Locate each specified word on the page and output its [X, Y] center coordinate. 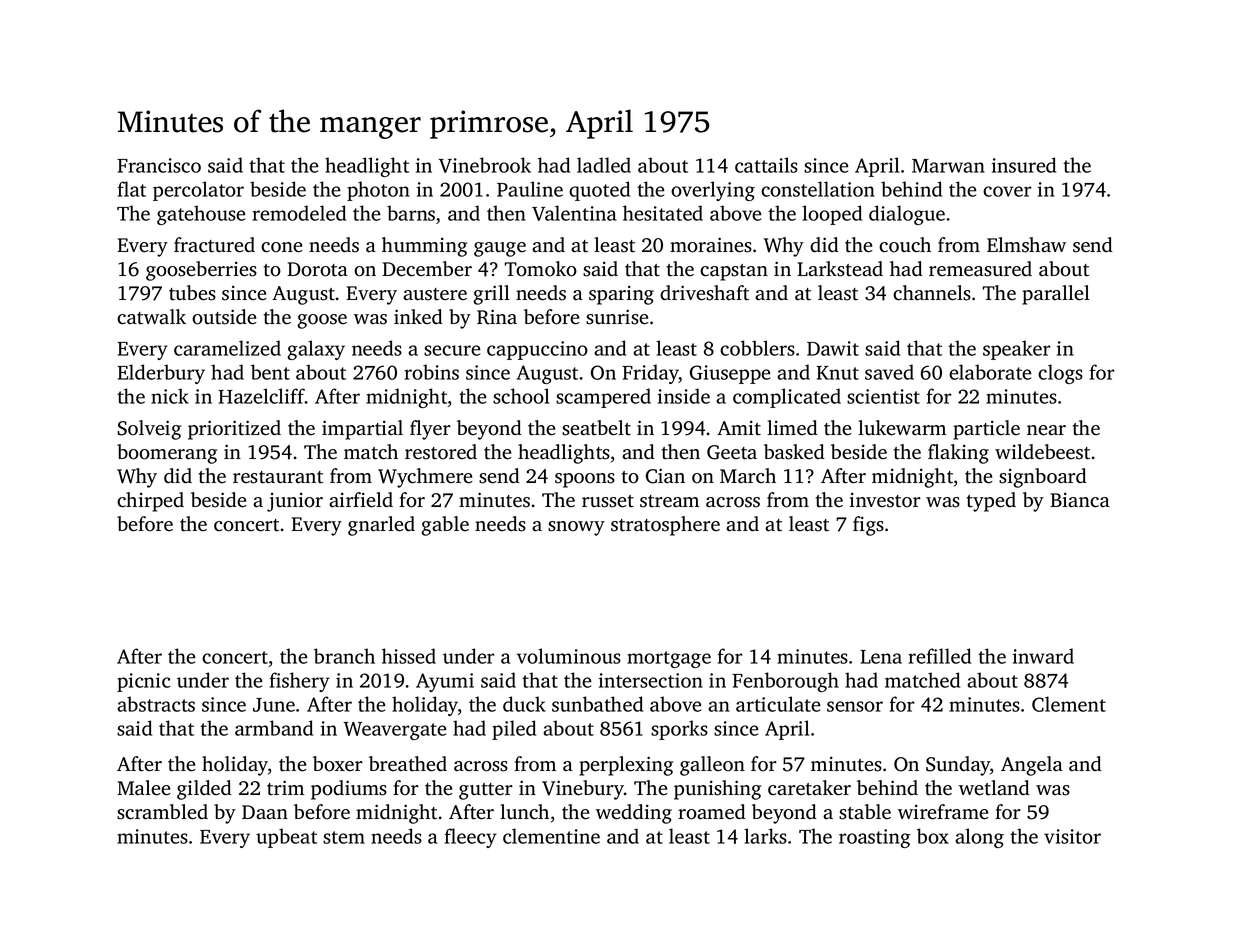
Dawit [833, 348]
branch [344, 656]
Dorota [317, 269]
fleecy [471, 838]
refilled [939, 656]
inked [418, 317]
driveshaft [704, 293]
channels [932, 293]
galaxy [316, 350]
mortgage [669, 659]
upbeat [286, 838]
